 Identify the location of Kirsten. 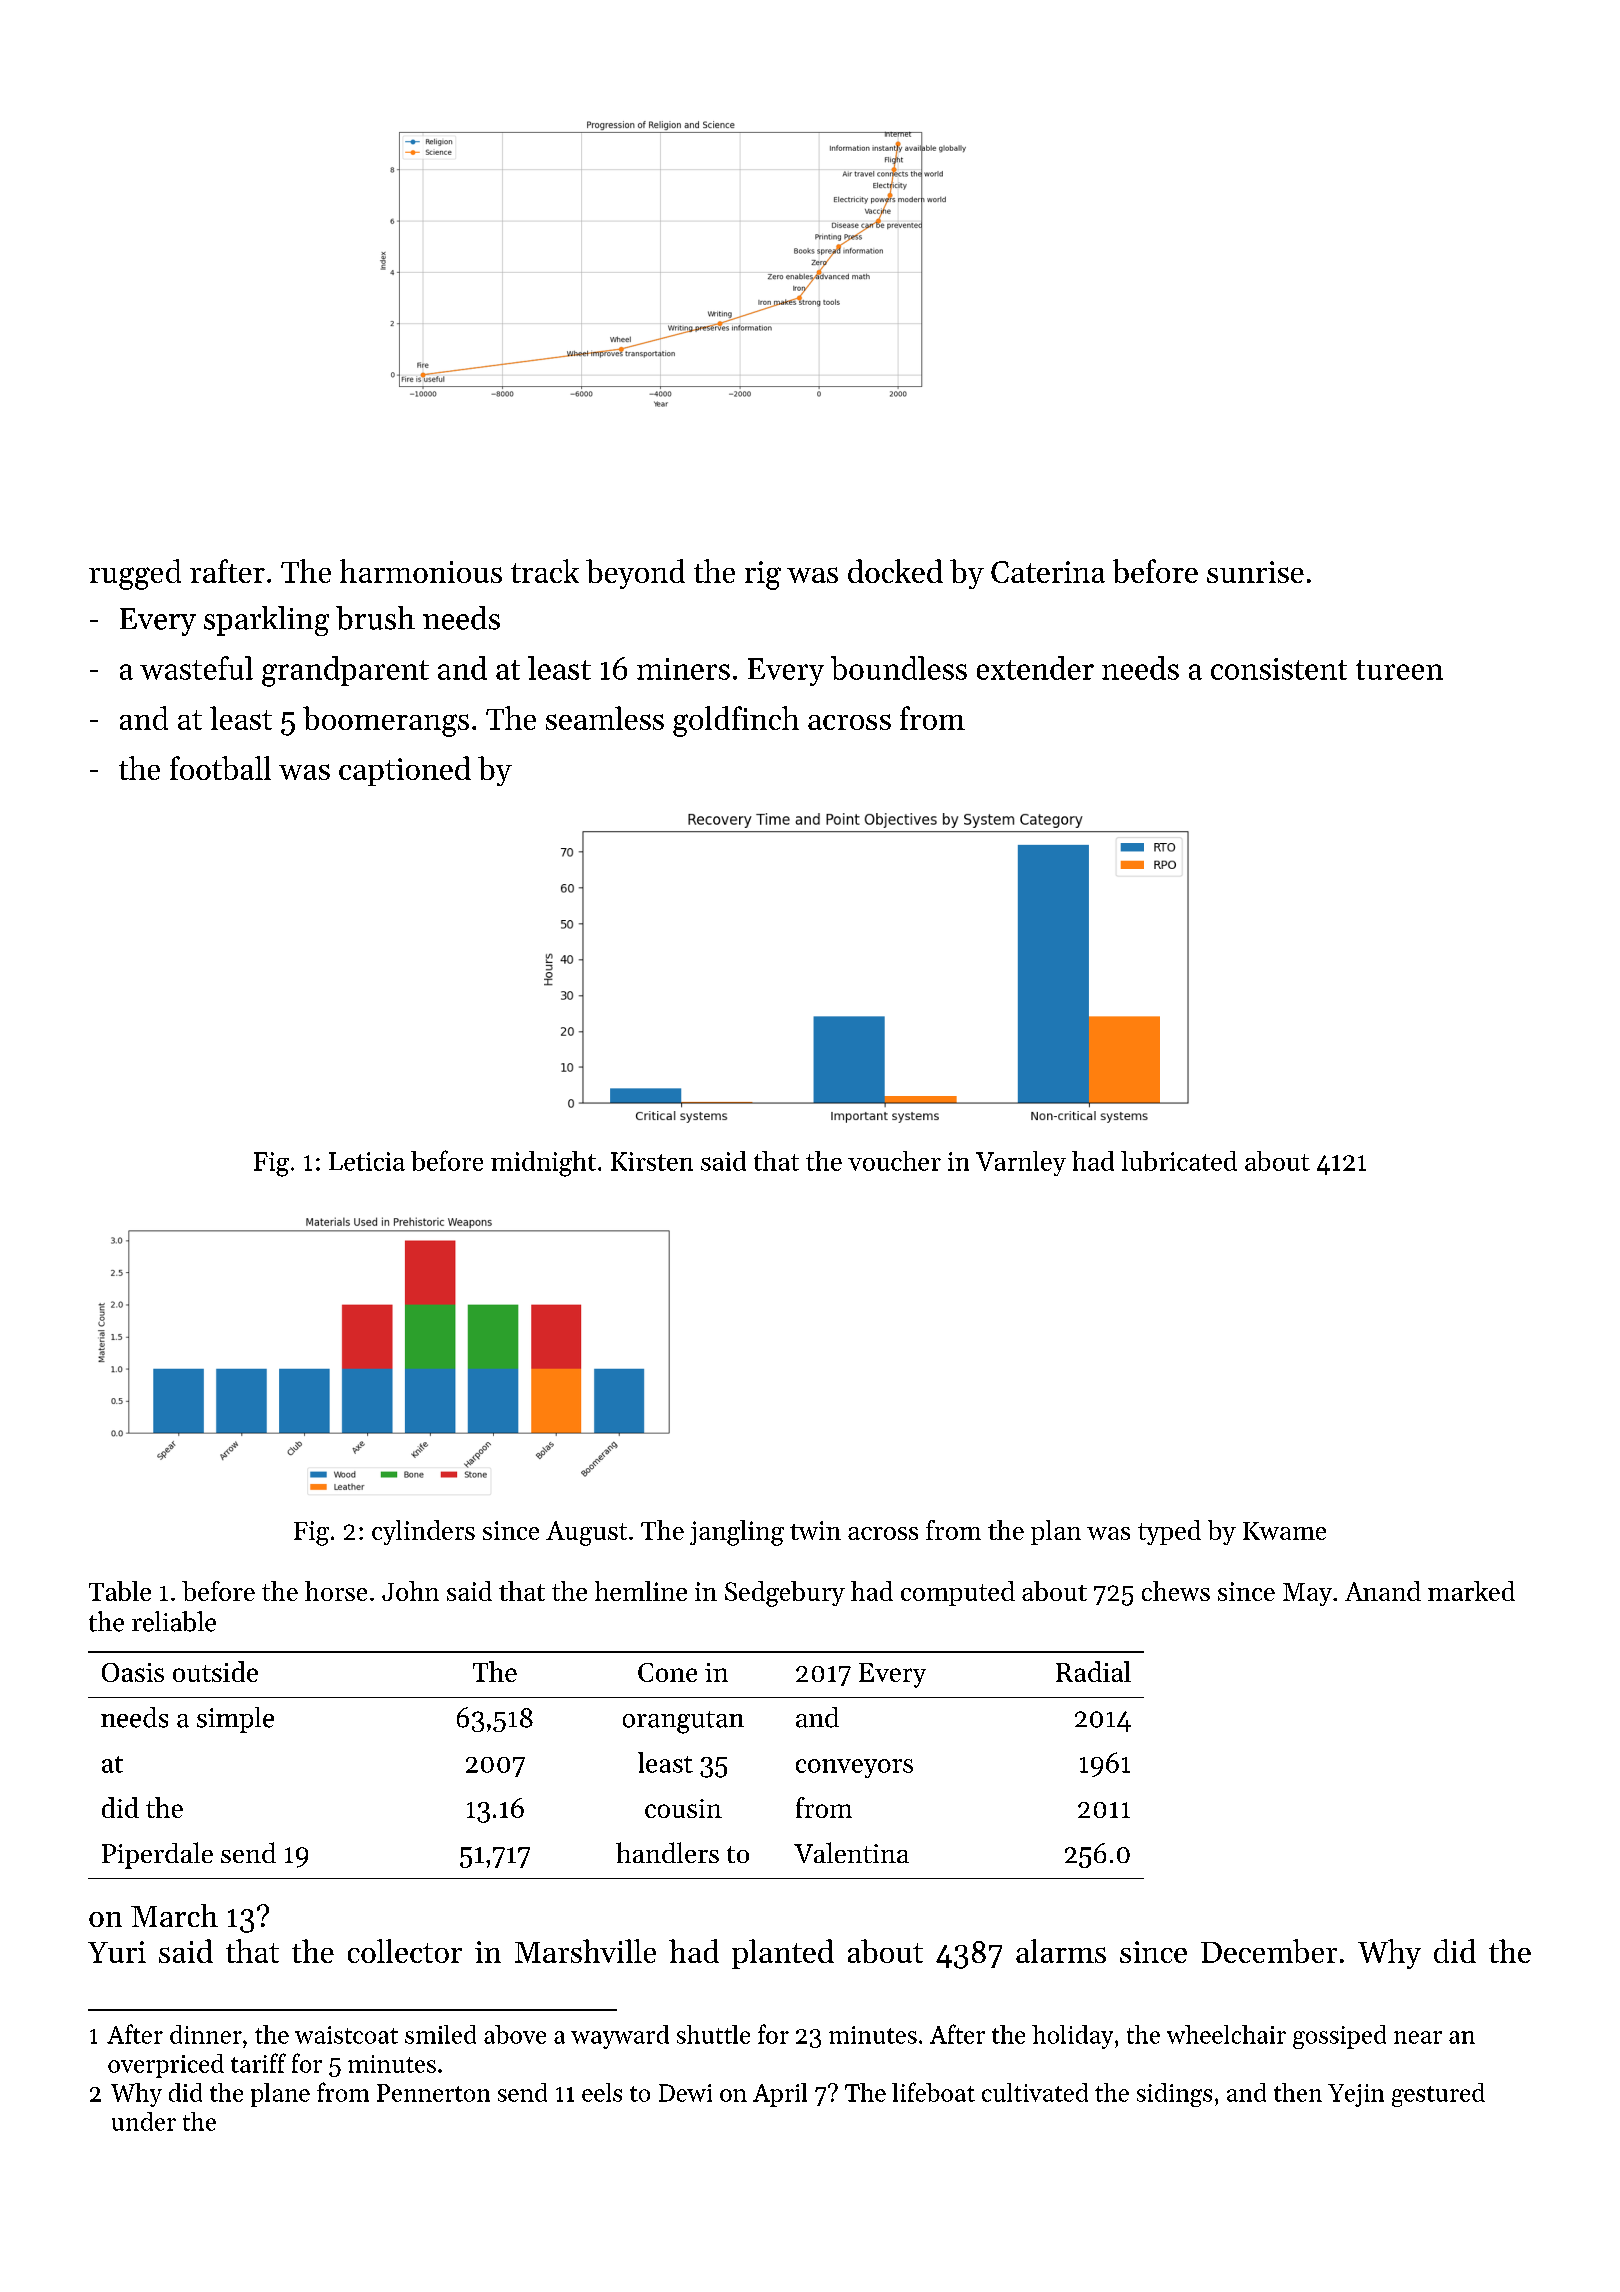
(652, 1161).
